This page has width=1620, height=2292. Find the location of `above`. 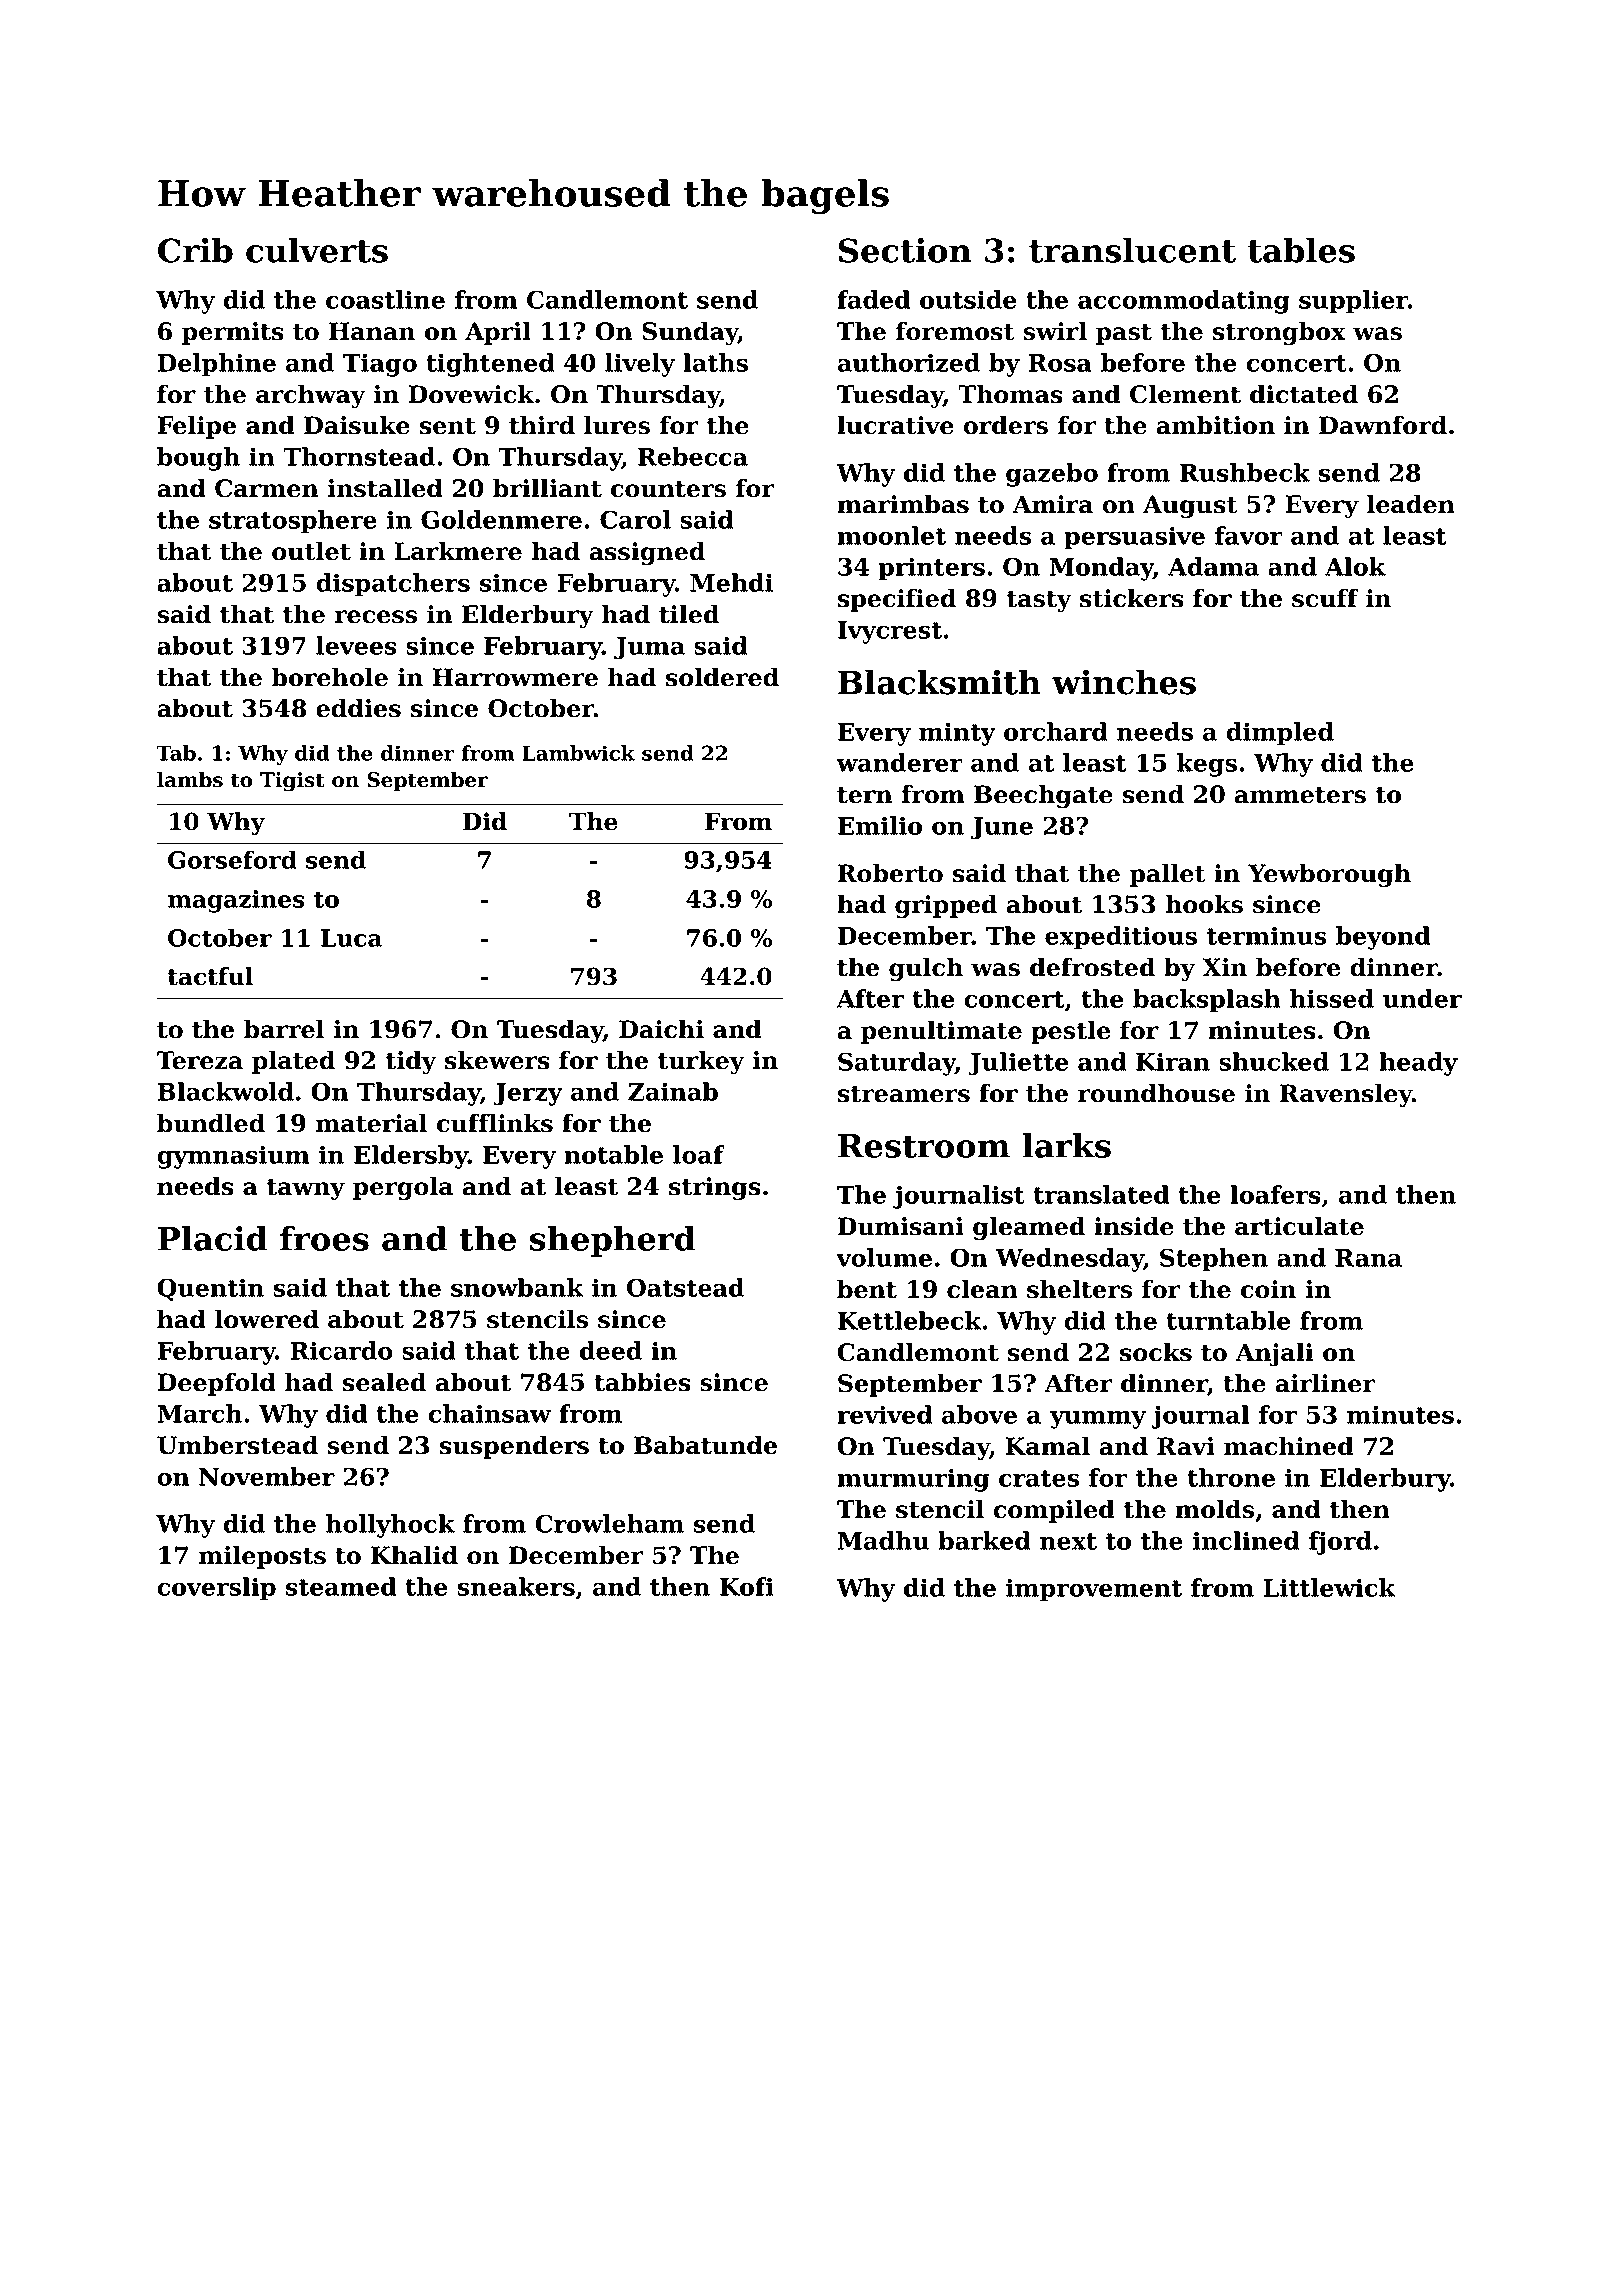

above is located at coordinates (979, 1414).
